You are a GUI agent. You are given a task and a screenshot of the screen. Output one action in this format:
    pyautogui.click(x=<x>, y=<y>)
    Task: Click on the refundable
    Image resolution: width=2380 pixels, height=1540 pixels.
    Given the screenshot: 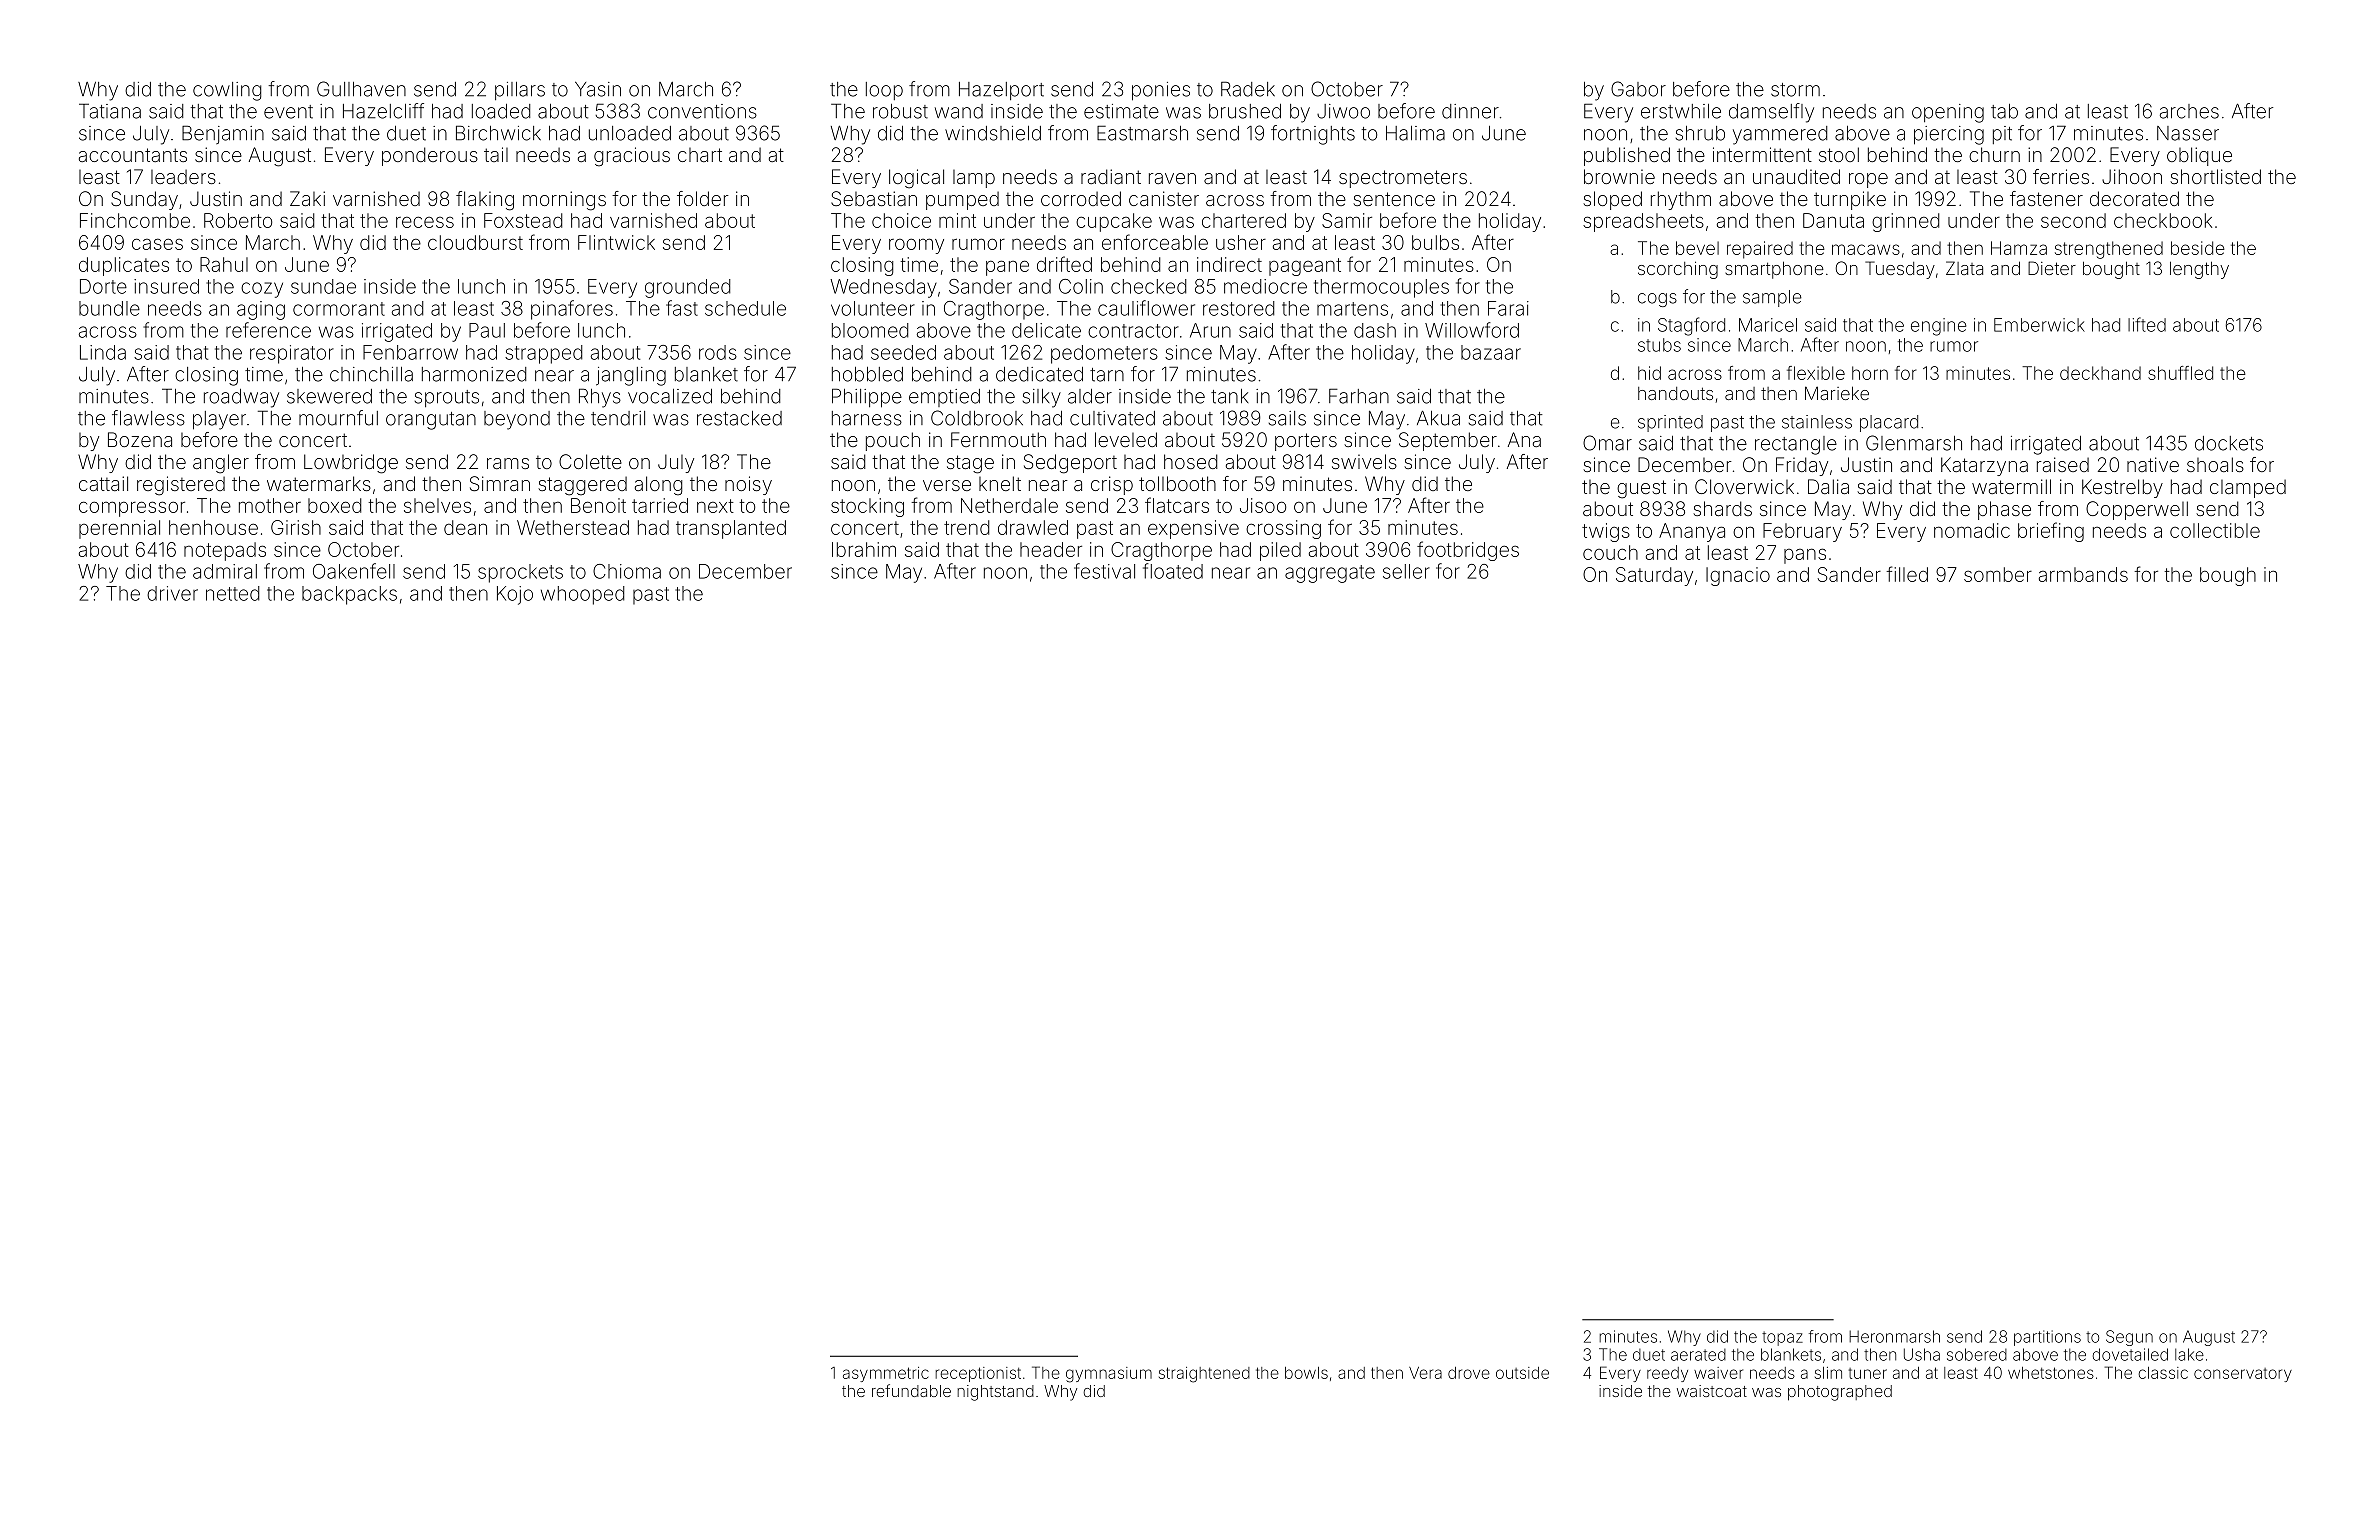 What is the action you would take?
    pyautogui.click(x=911, y=1390)
